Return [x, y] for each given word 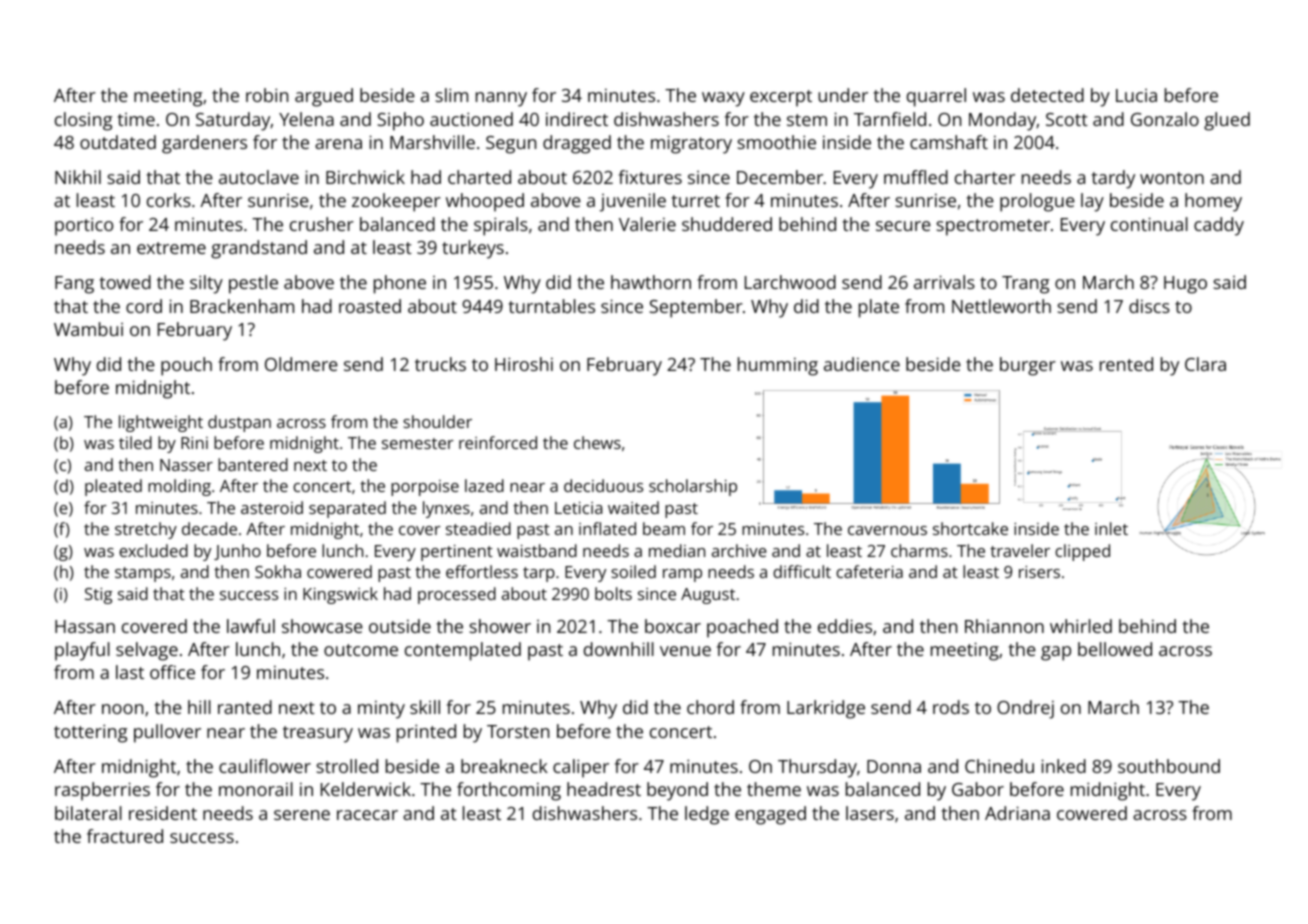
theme [774, 789]
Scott [1067, 119]
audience [862, 364]
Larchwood [790, 282]
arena [338, 144]
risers [1039, 572]
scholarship [693, 487]
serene [302, 815]
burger [1028, 366]
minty [381, 709]
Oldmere [301, 364]
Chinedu [999, 766]
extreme [171, 248]
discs [1149, 306]
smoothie [776, 142]
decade [209, 528]
